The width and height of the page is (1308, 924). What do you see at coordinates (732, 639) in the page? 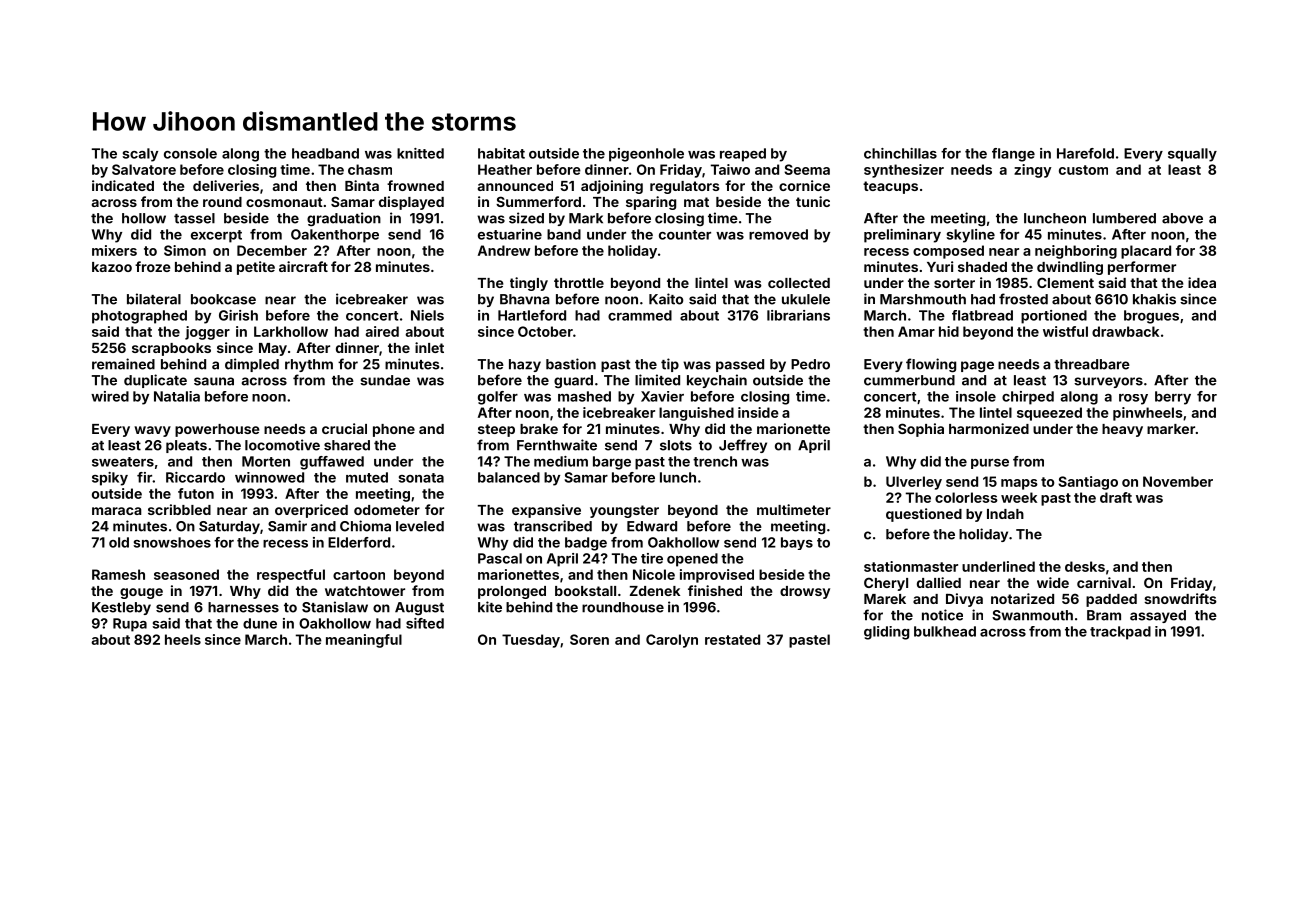
I see `restated` at bounding box center [732, 639].
